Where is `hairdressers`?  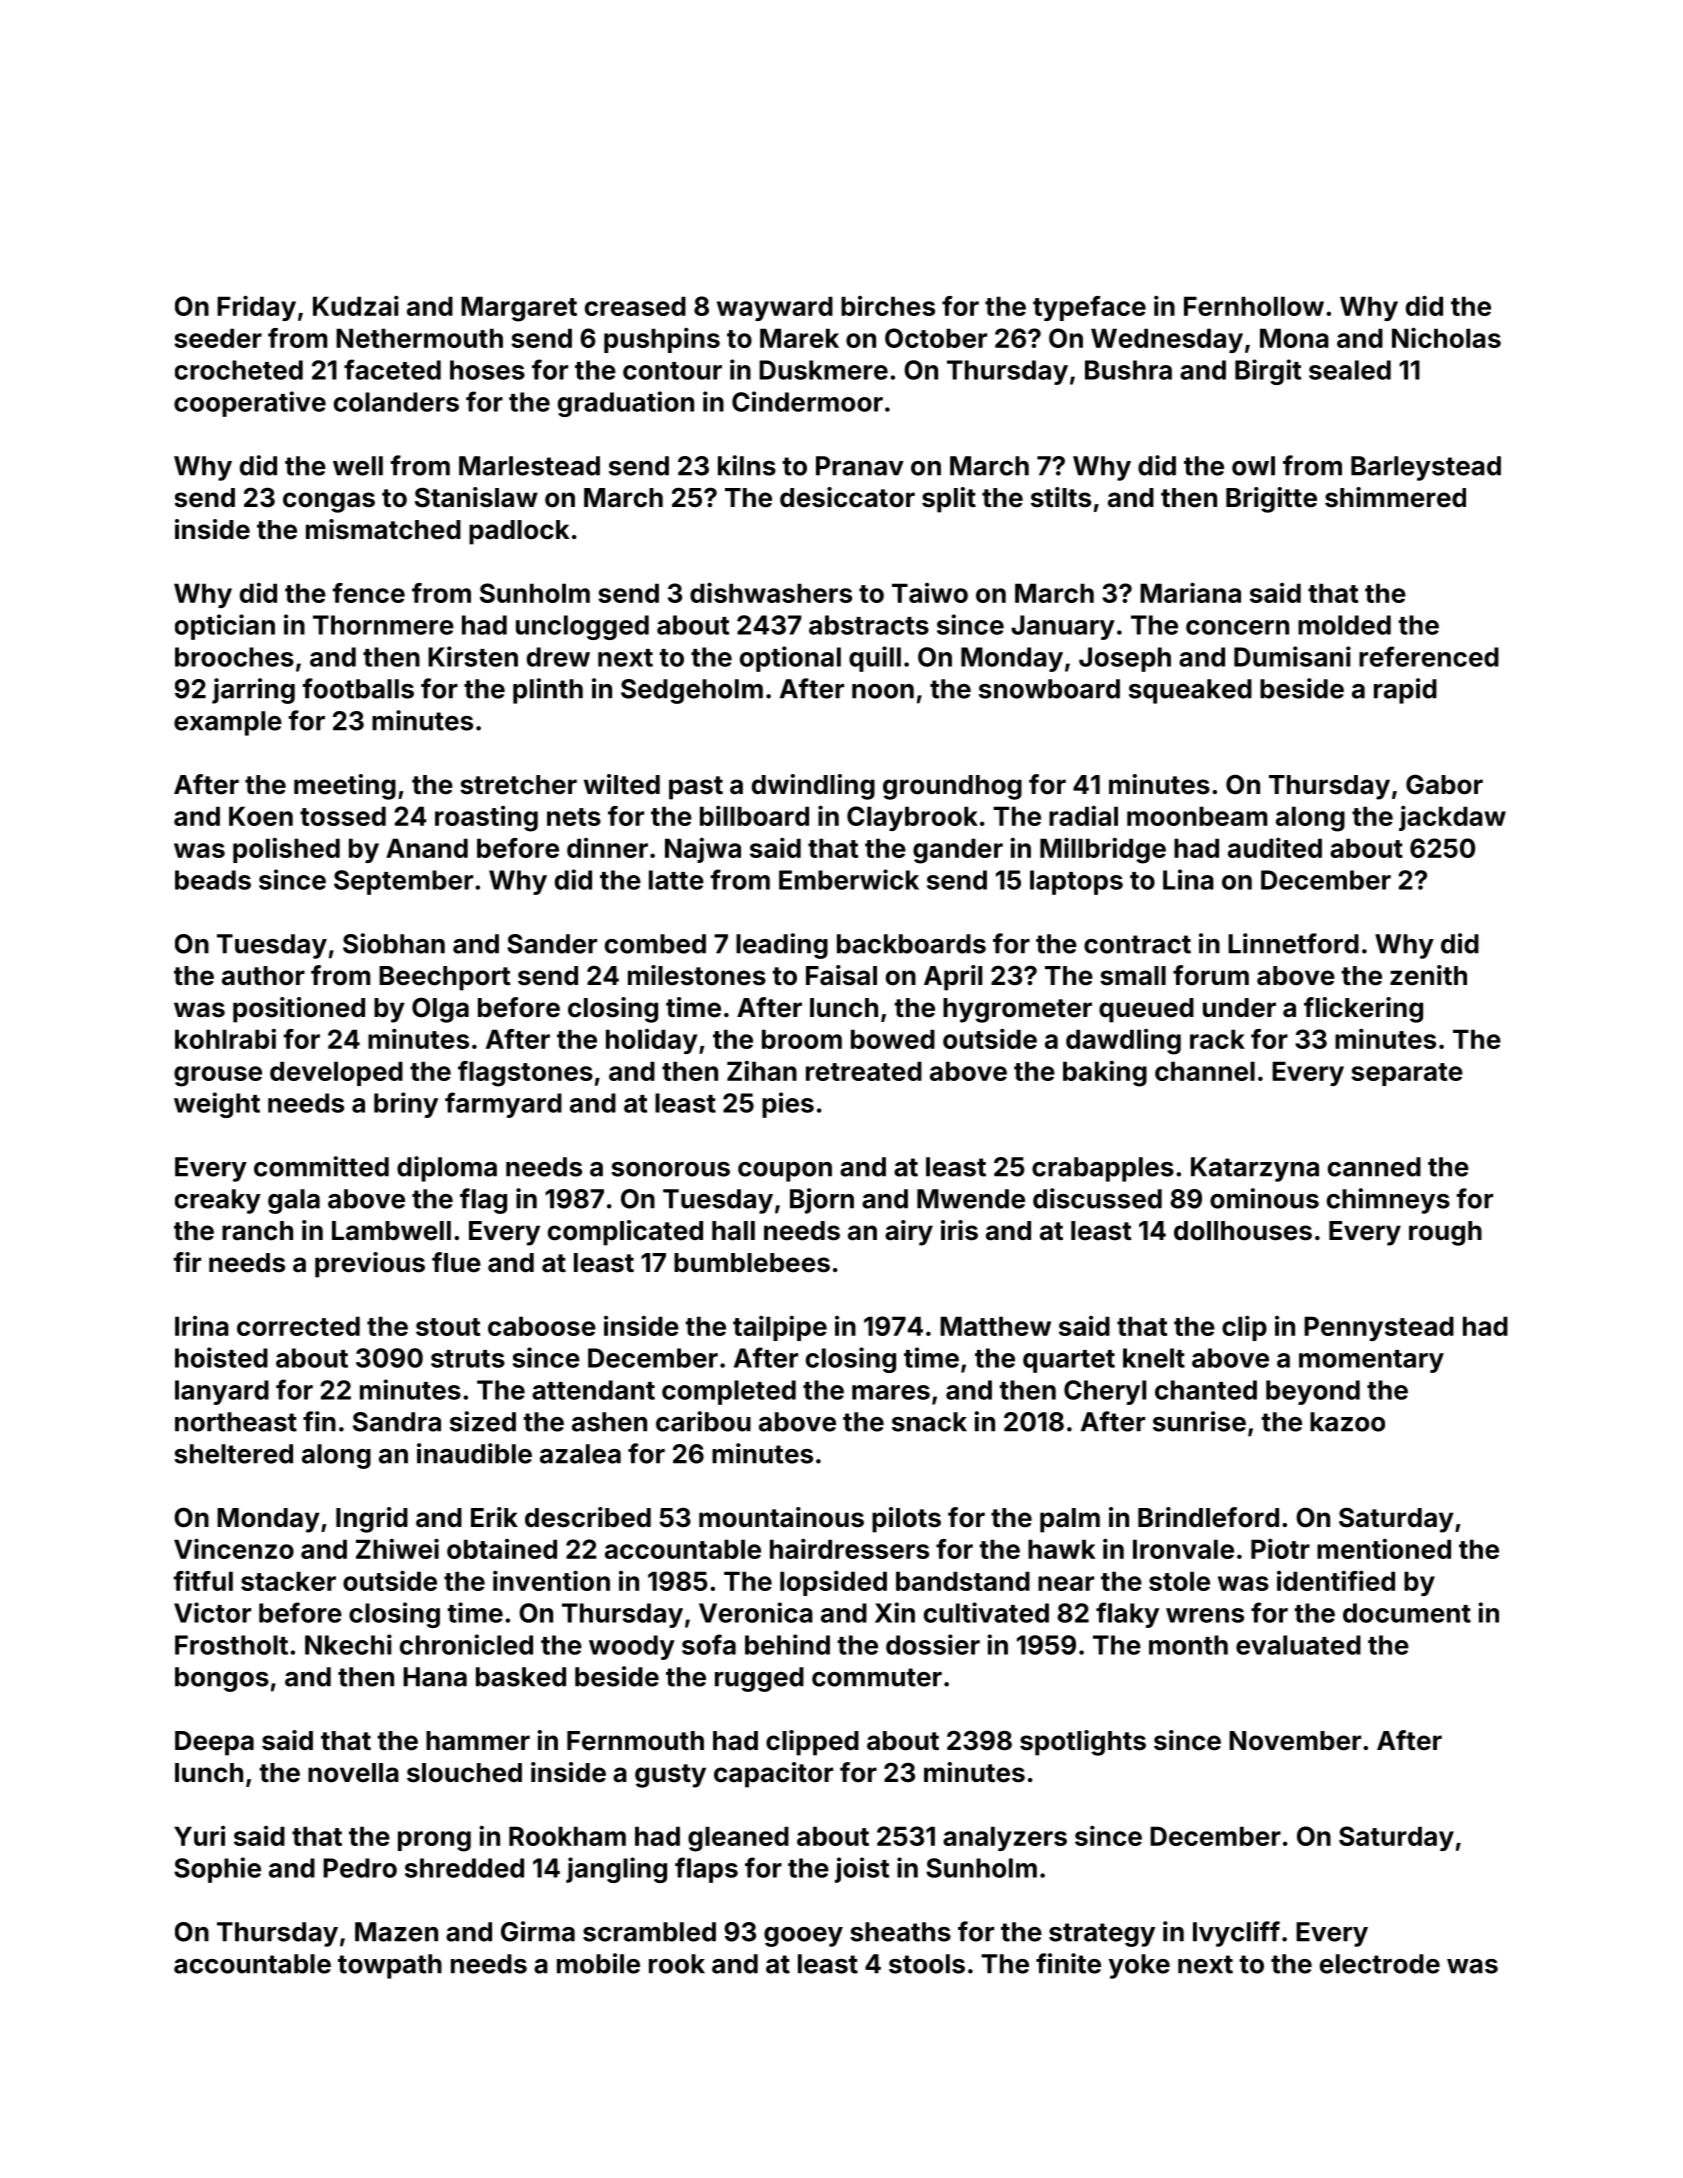
hairdressers is located at coordinates (849, 1548).
